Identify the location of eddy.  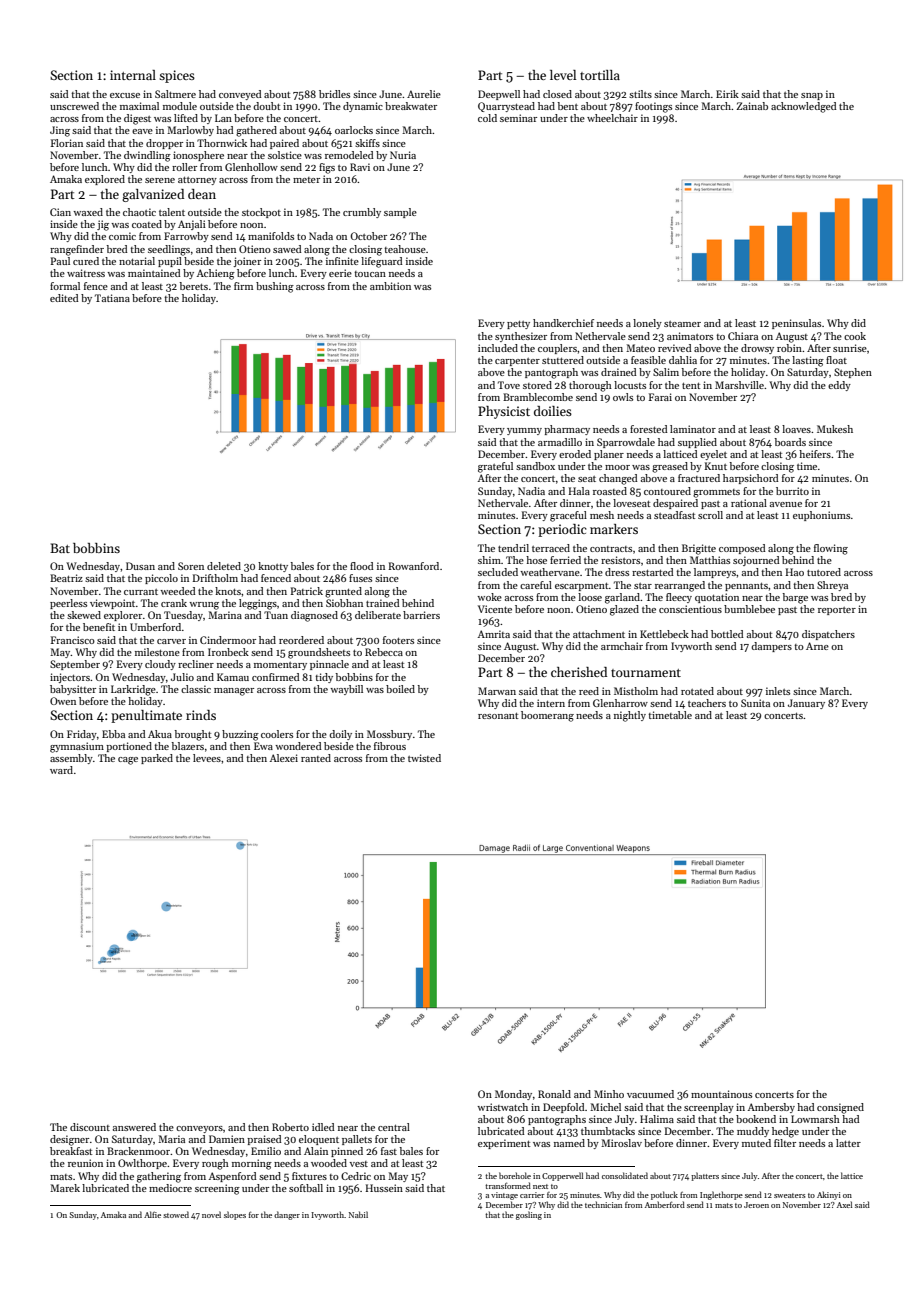
(839, 386).
